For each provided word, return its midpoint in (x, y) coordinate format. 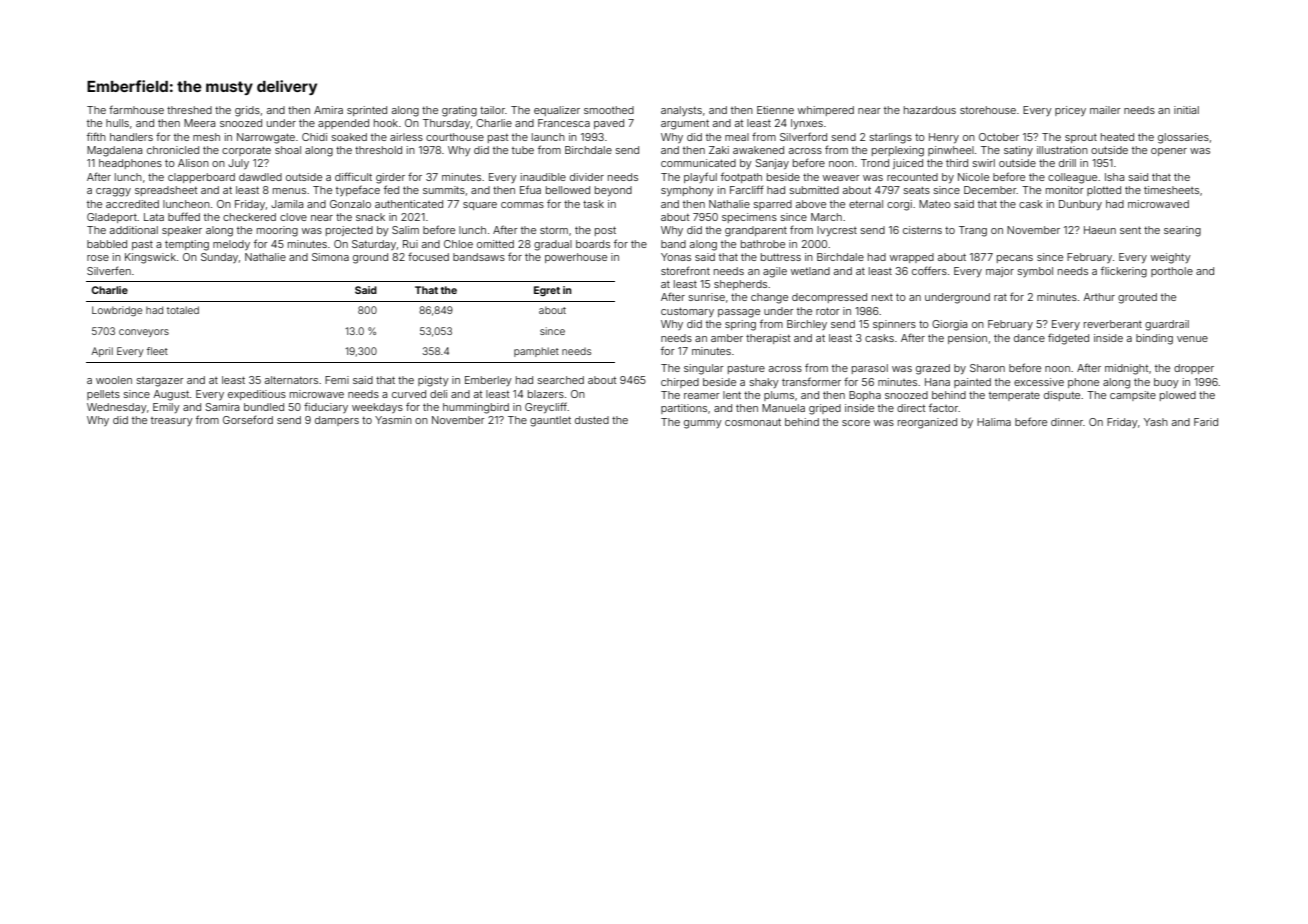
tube (523, 150)
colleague (1072, 178)
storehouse (988, 110)
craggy (113, 192)
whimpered (826, 111)
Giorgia (949, 325)
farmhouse (136, 109)
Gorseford (248, 419)
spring (740, 325)
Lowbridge (117, 311)
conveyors (144, 333)
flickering (1124, 272)
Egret (547, 291)
